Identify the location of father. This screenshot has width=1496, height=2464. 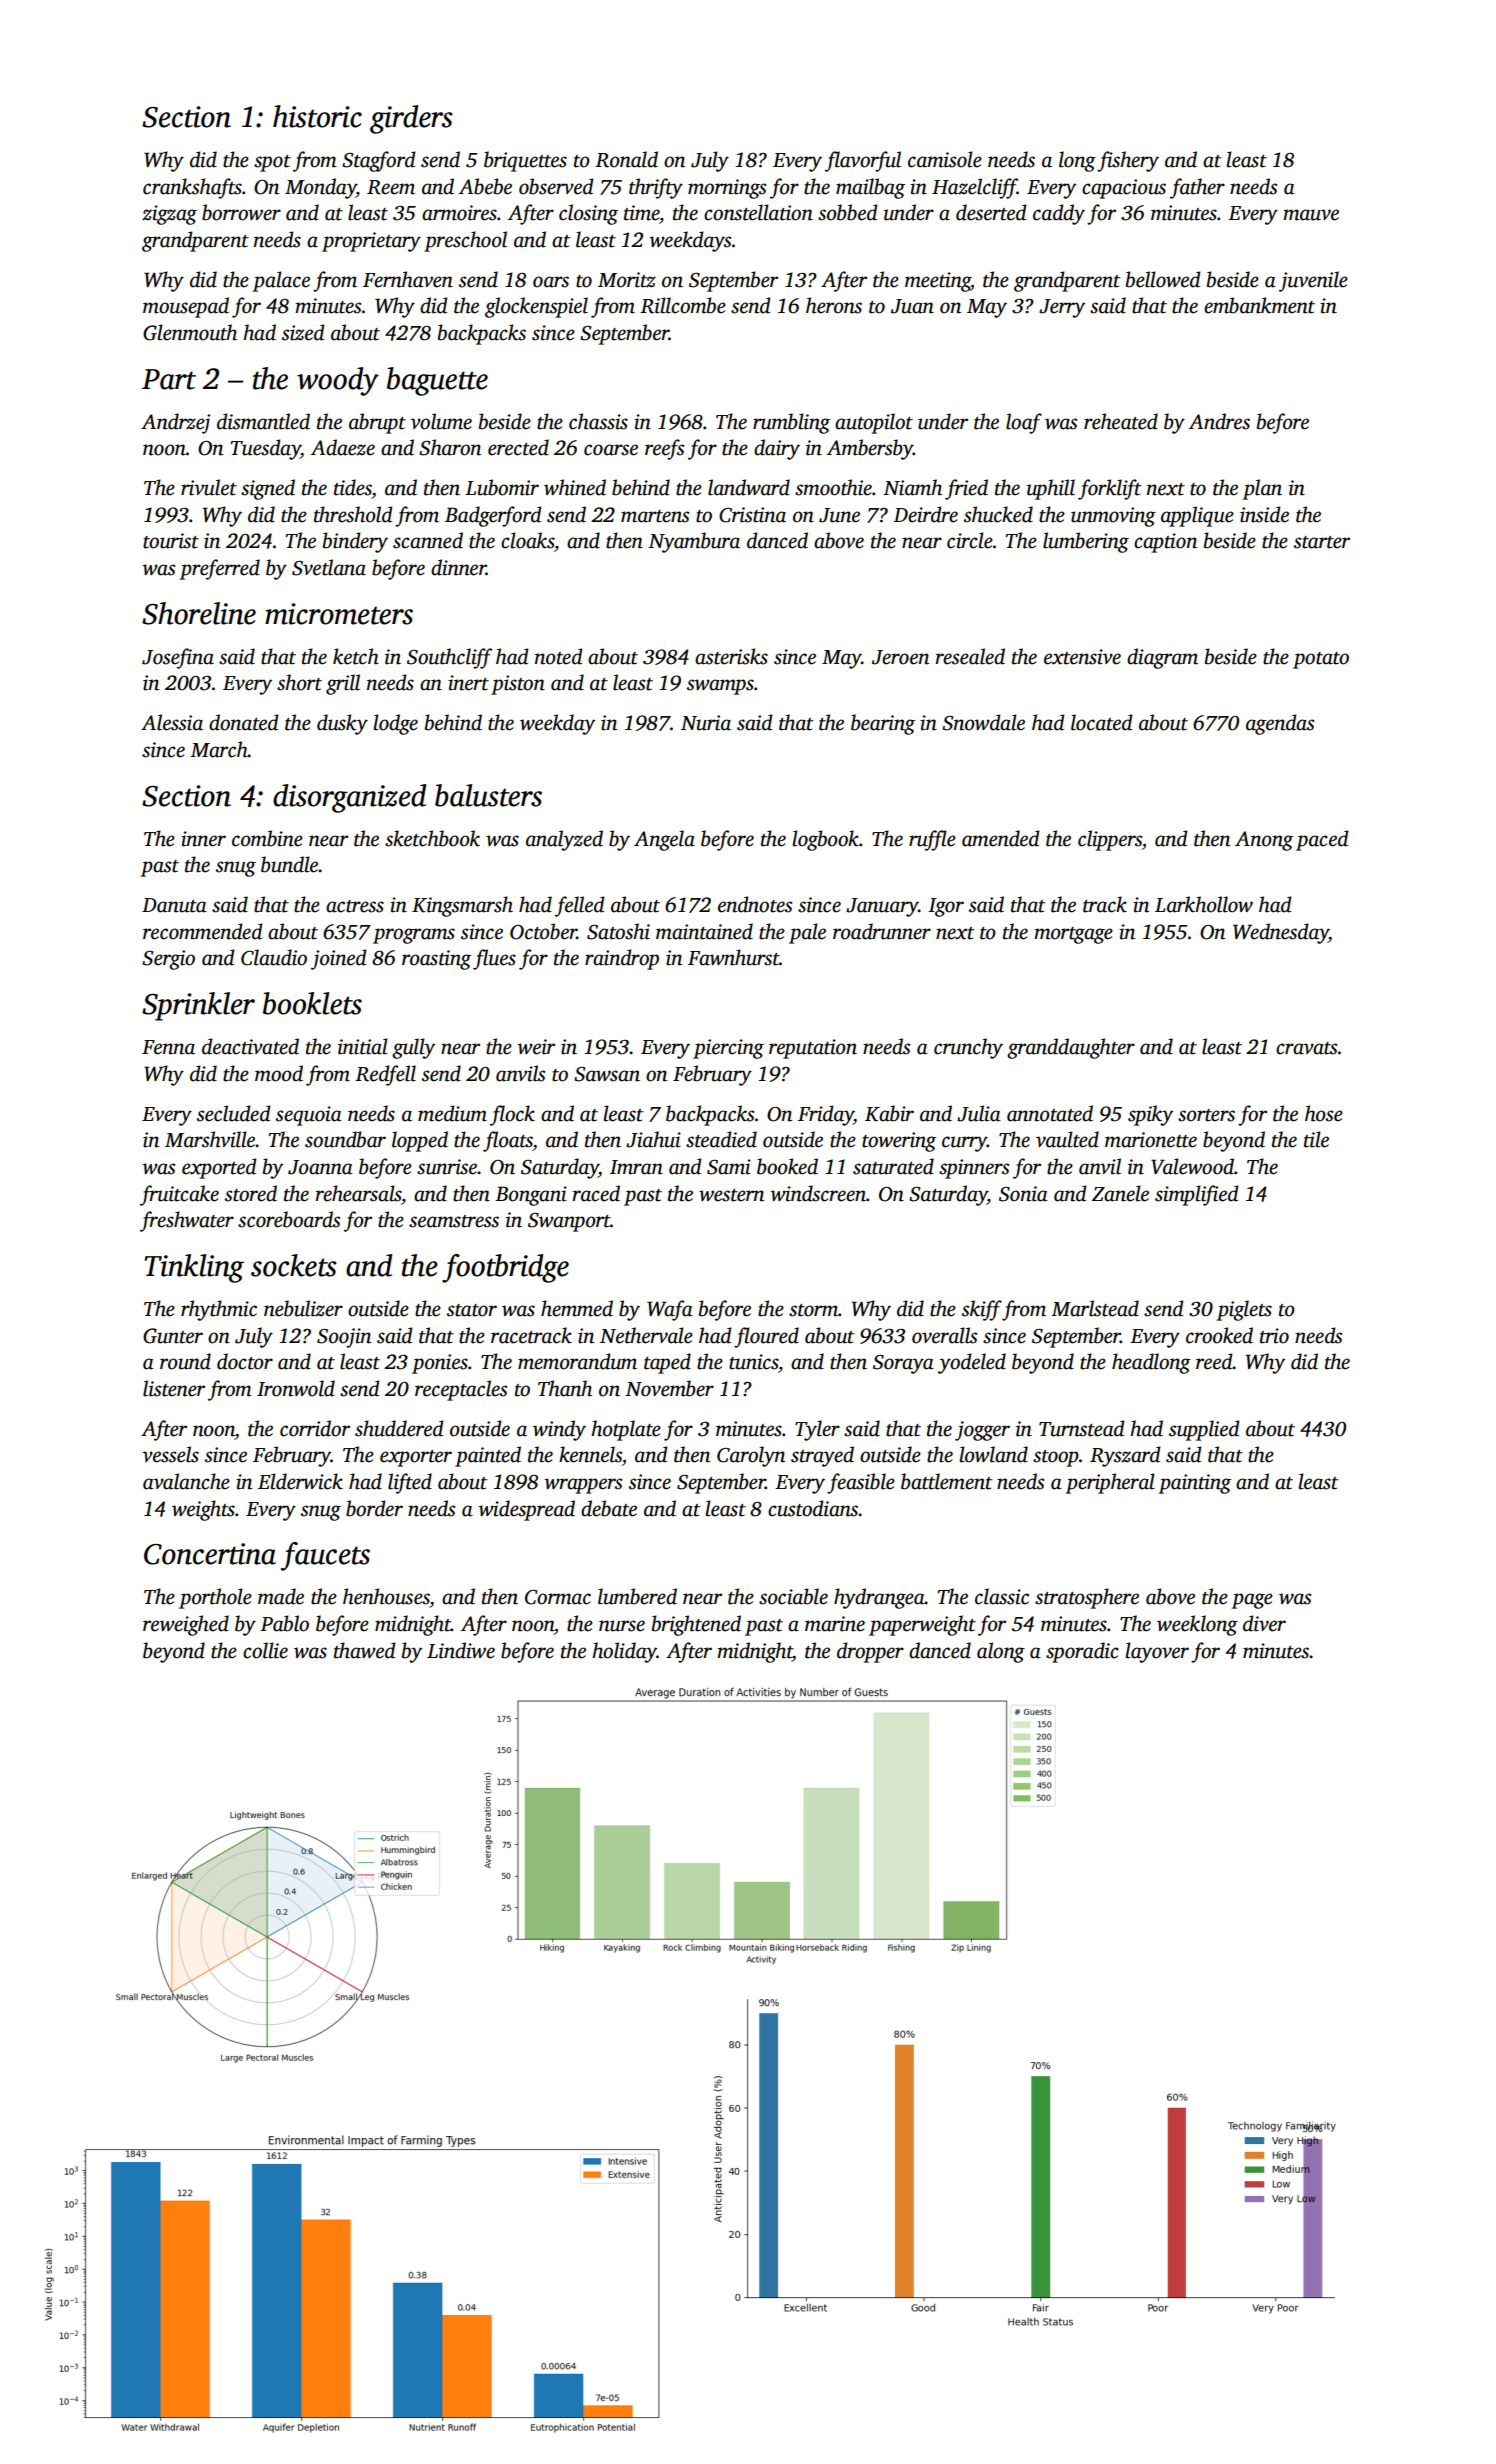
(1197, 188).
